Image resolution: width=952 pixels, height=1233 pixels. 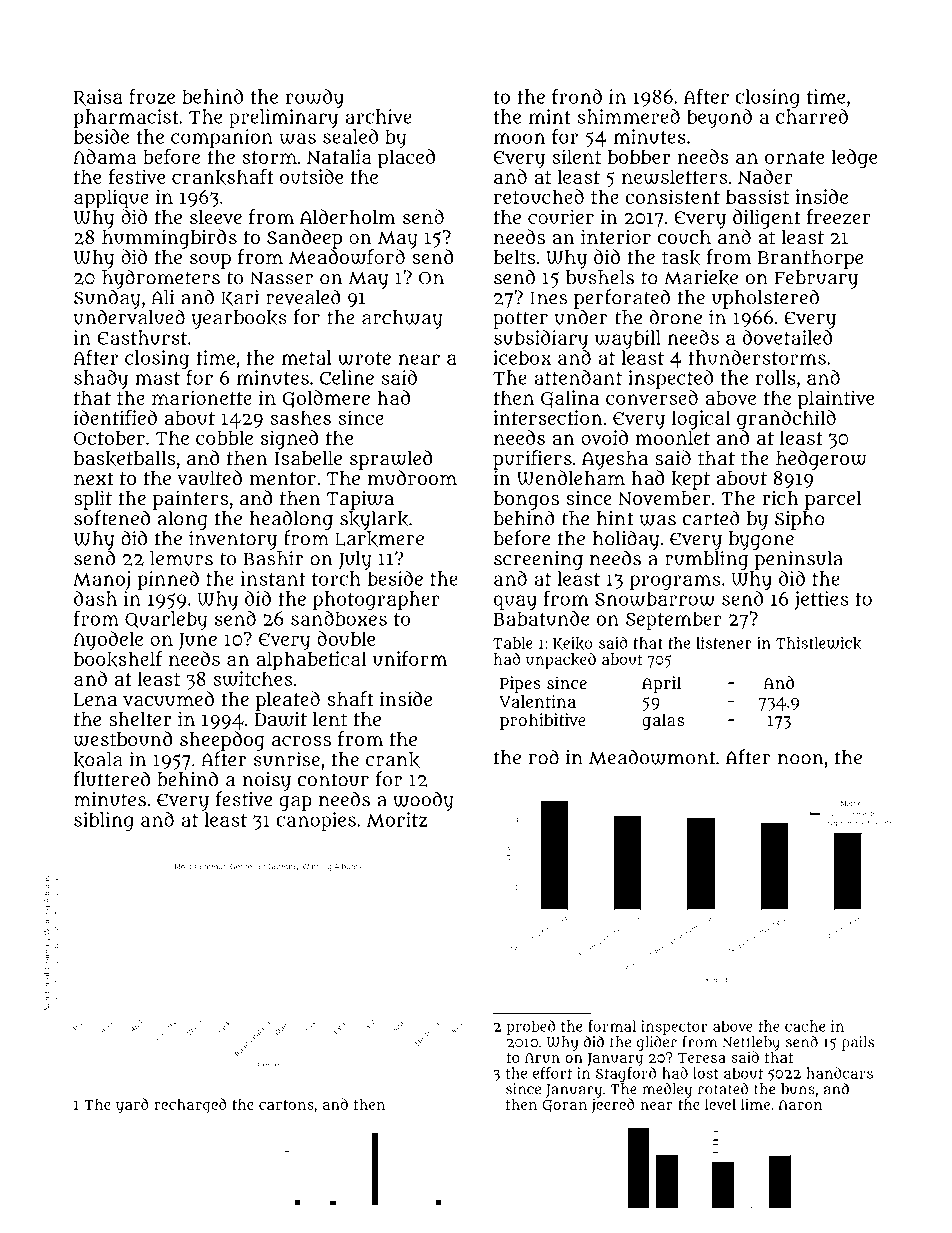 What do you see at coordinates (286, 1105) in the image?
I see `cartons` at bounding box center [286, 1105].
